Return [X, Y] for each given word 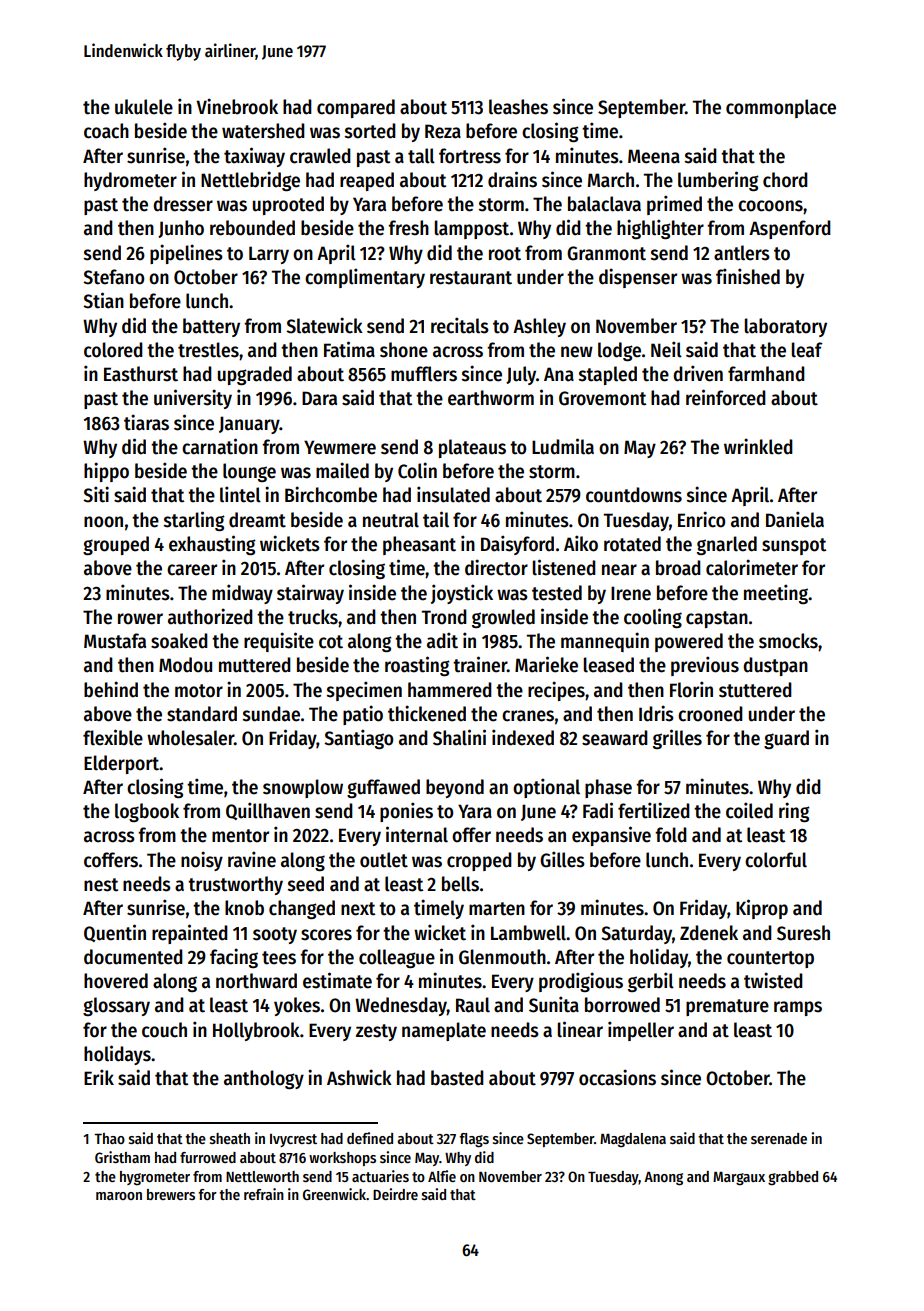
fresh [408, 228]
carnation [220, 446]
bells [460, 884]
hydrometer [130, 181]
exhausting [212, 545]
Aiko [581, 543]
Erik [99, 1077]
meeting [776, 594]
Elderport [121, 764]
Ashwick [359, 1077]
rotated [632, 544]
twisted [773, 980]
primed [674, 205]
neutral [391, 520]
